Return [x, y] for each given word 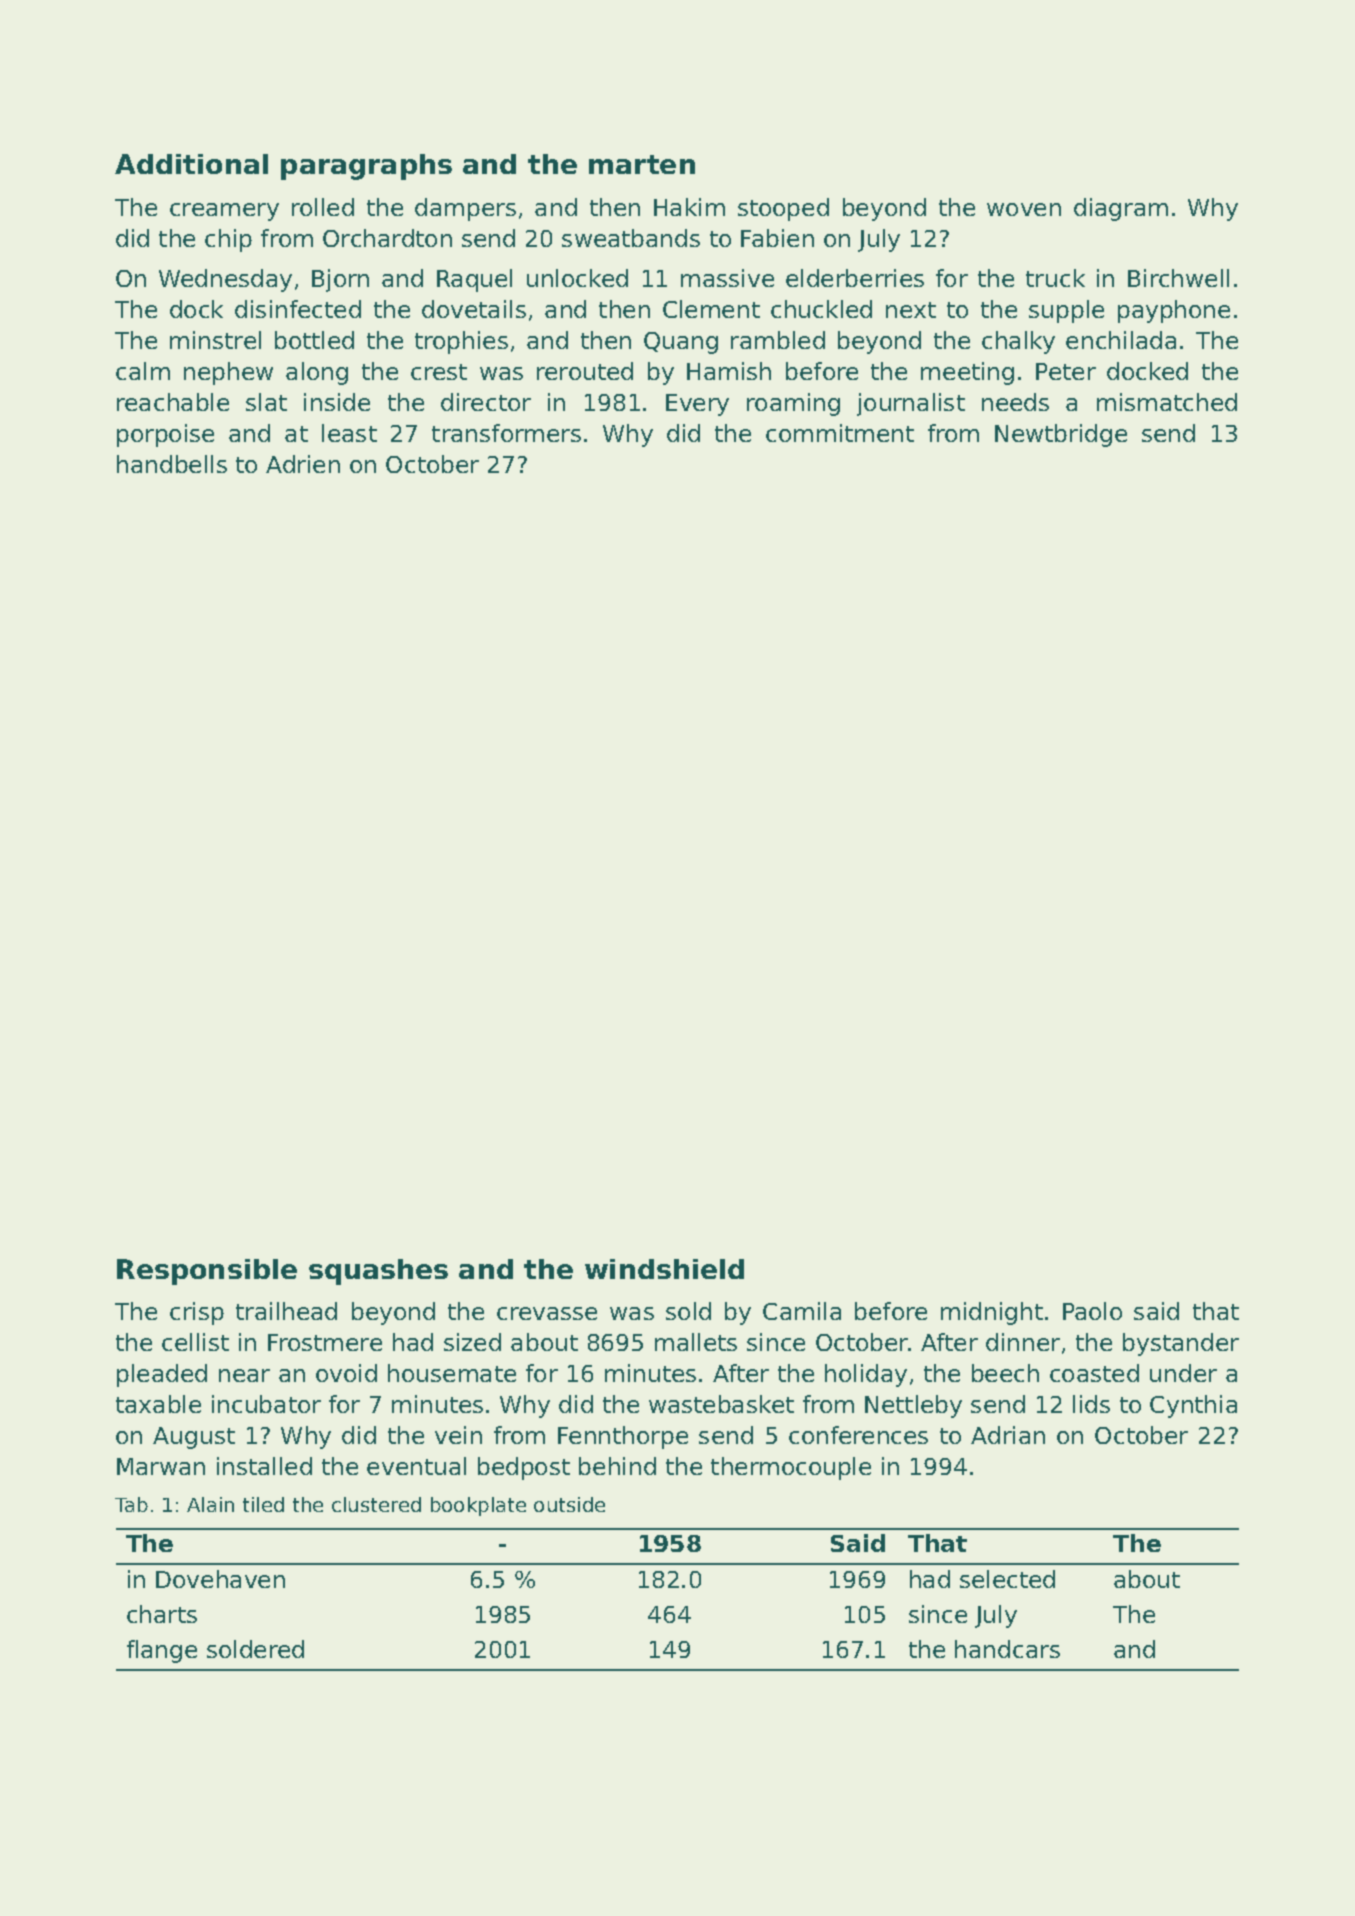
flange [162, 1651]
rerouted [585, 371]
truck [1055, 278]
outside [569, 1504]
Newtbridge [1061, 435]
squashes [378, 1272]
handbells [172, 464]
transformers [506, 433]
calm [143, 371]
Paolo [1092, 1311]
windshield [664, 1269]
